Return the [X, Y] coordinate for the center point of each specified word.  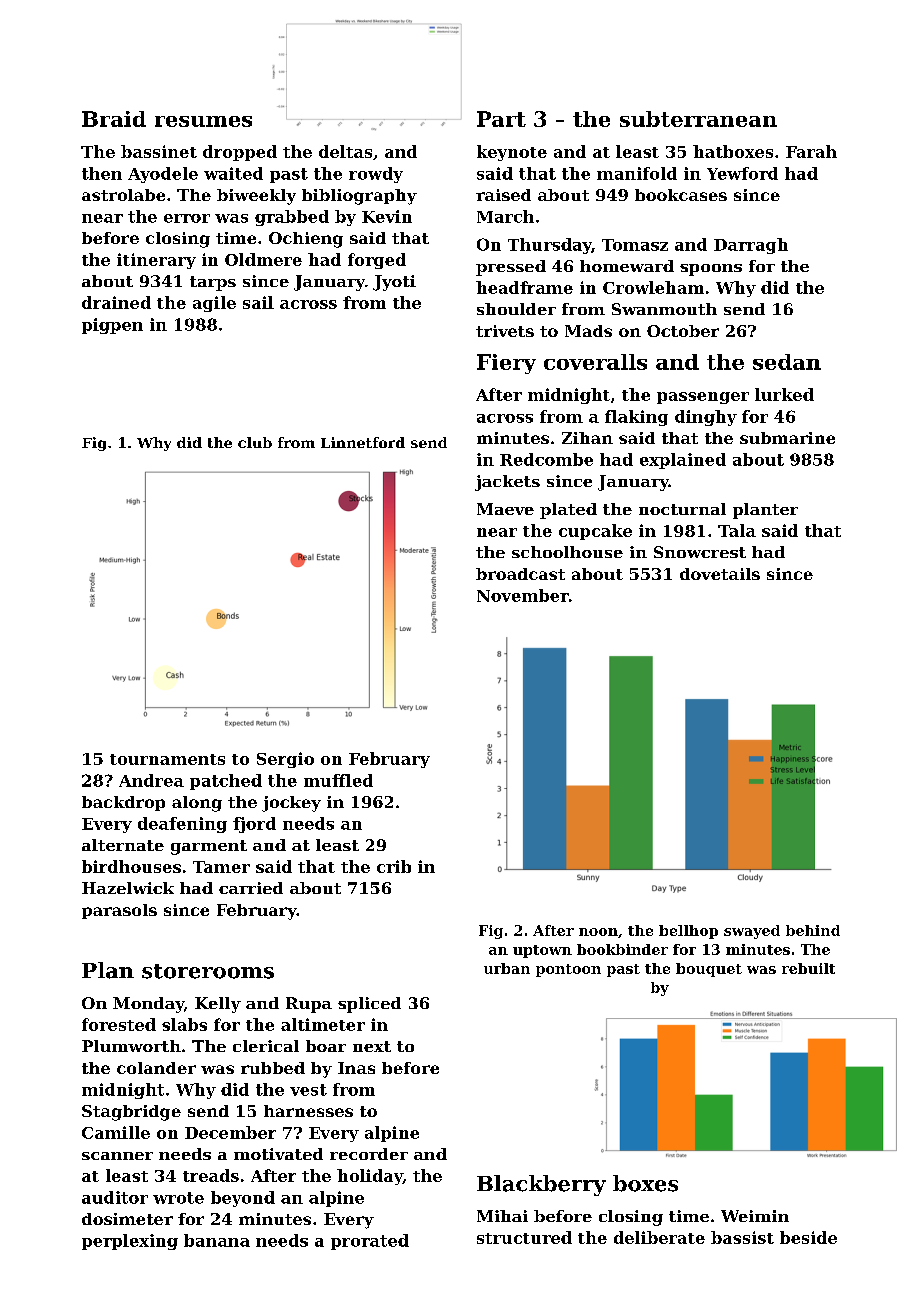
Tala [737, 530]
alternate [123, 845]
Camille [116, 1132]
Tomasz [635, 245]
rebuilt [808, 968]
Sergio [285, 760]
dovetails [720, 574]
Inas [356, 1068]
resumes [203, 121]
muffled [338, 780]
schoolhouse [567, 552]
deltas [345, 151]
